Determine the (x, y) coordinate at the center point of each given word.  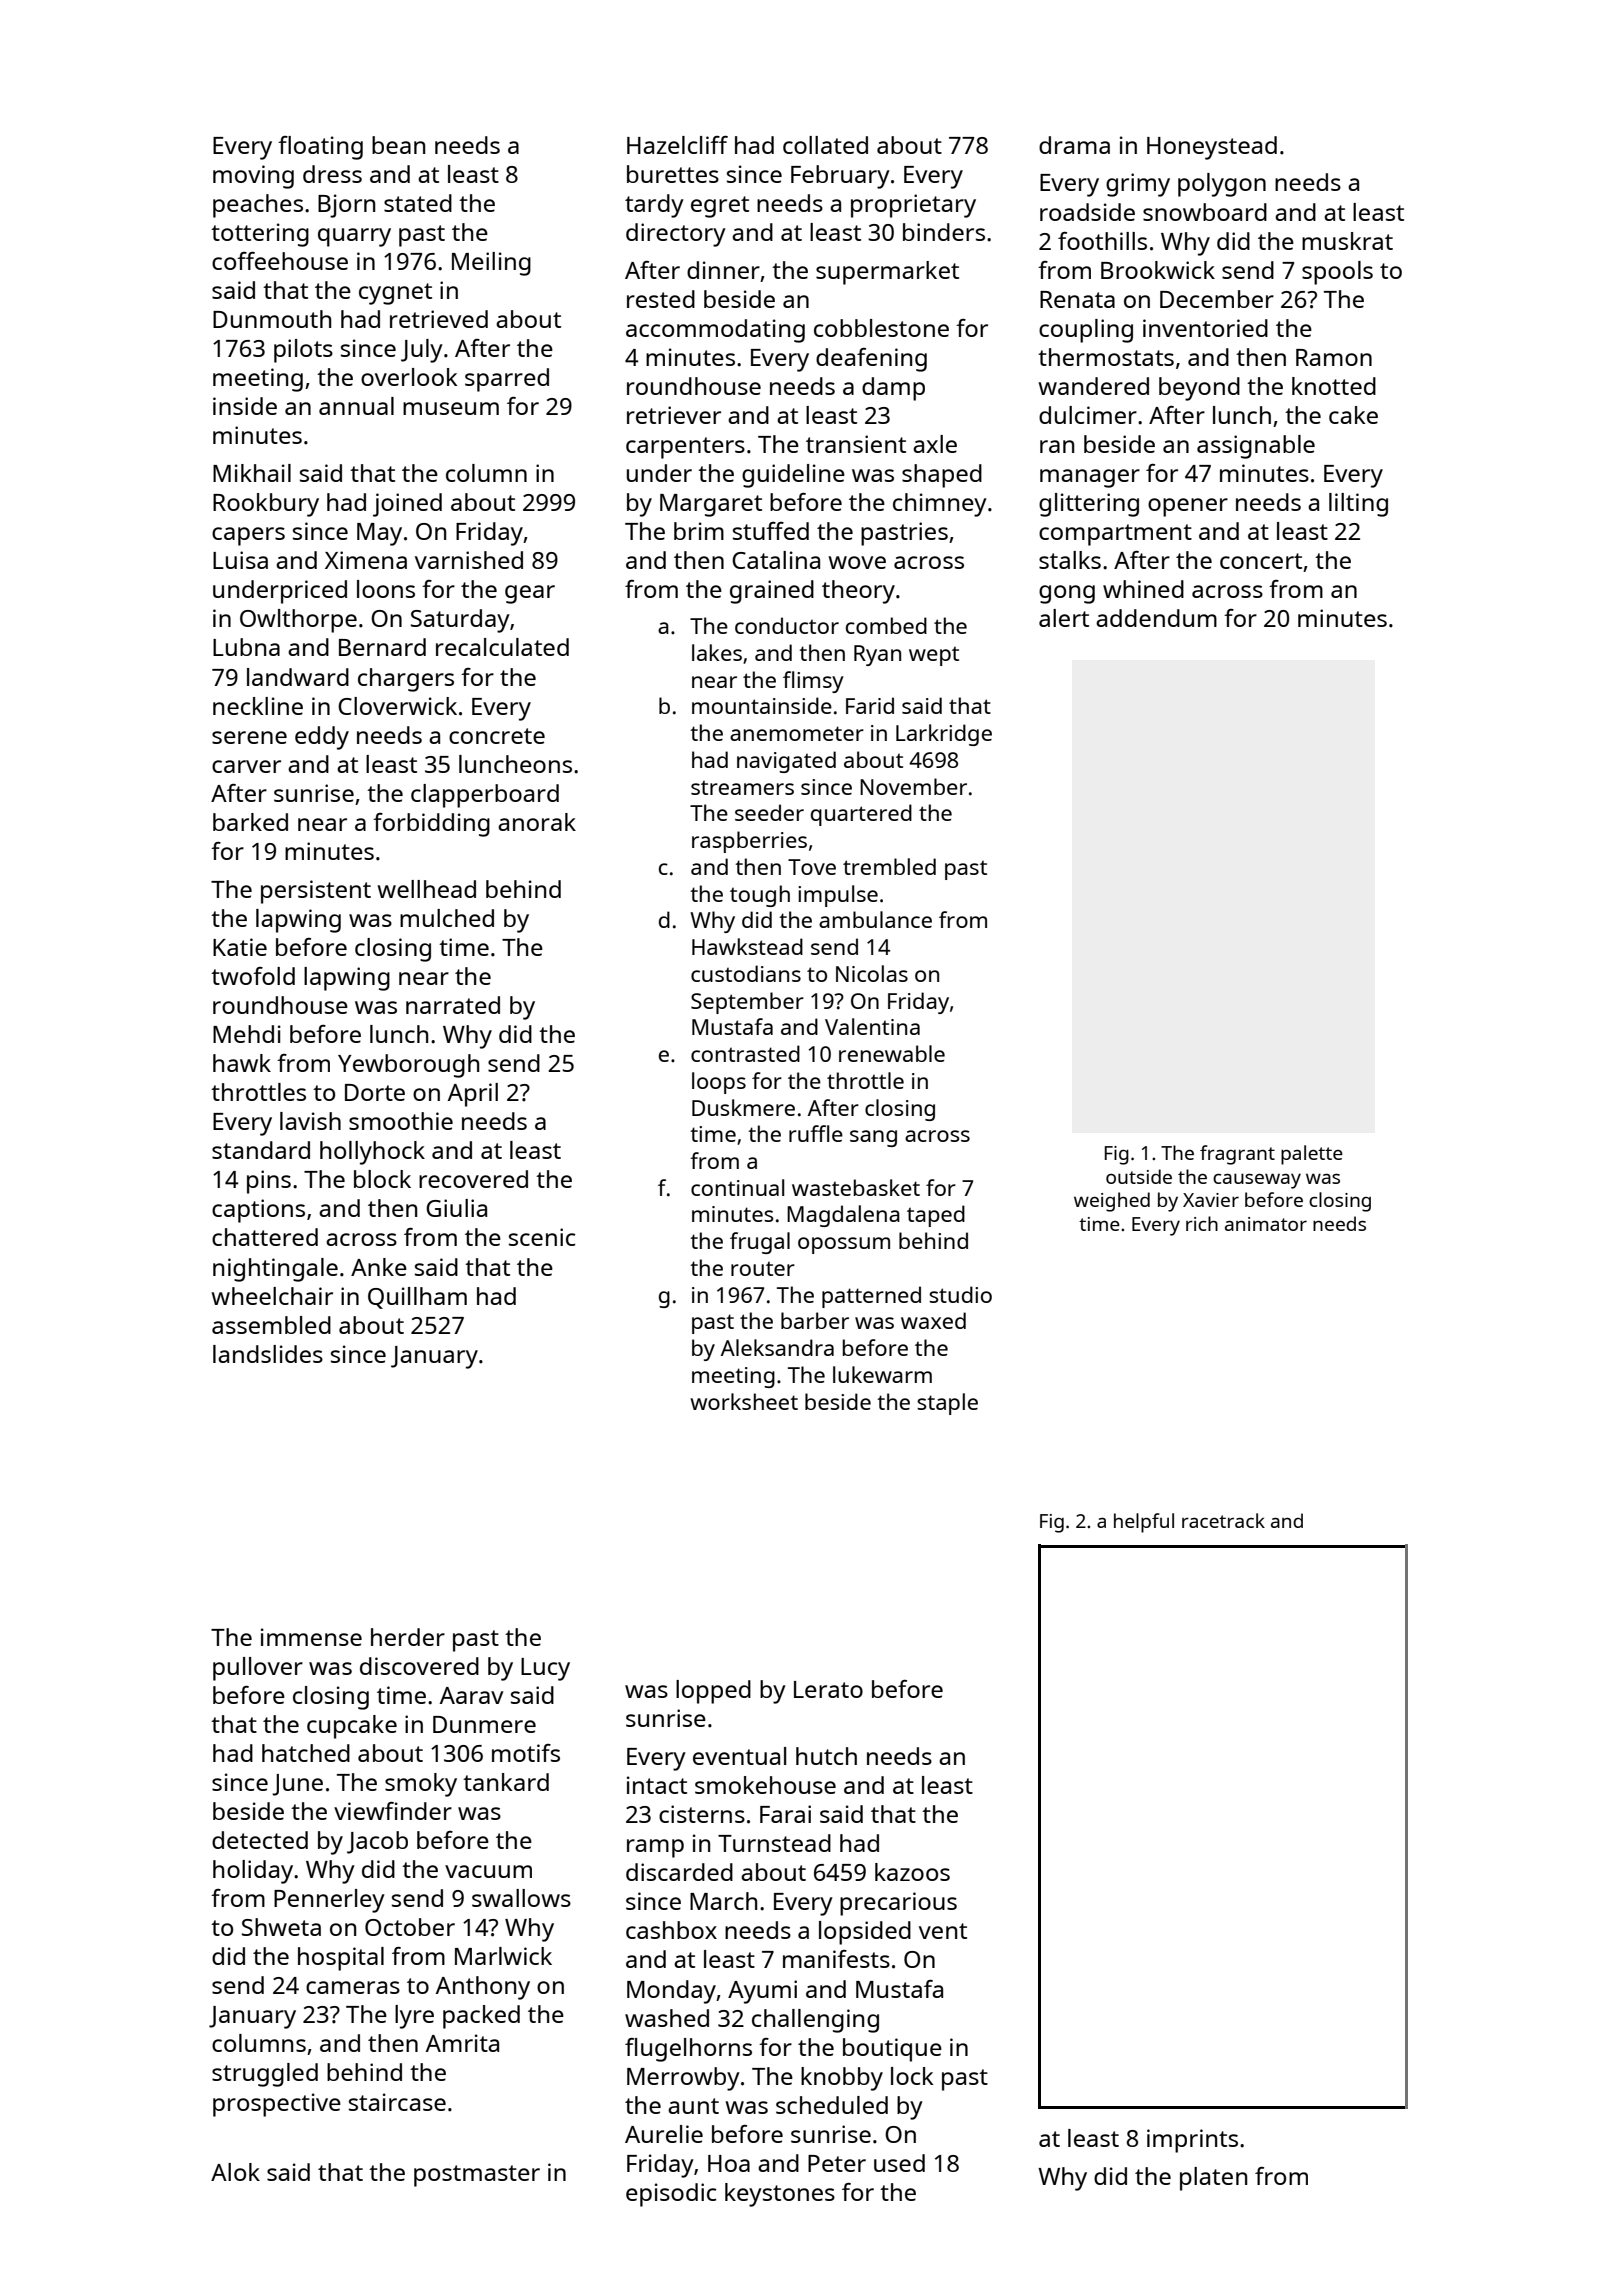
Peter (837, 2163)
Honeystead (1212, 148)
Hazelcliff (677, 145)
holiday (253, 1872)
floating (320, 148)
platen (1213, 2179)
